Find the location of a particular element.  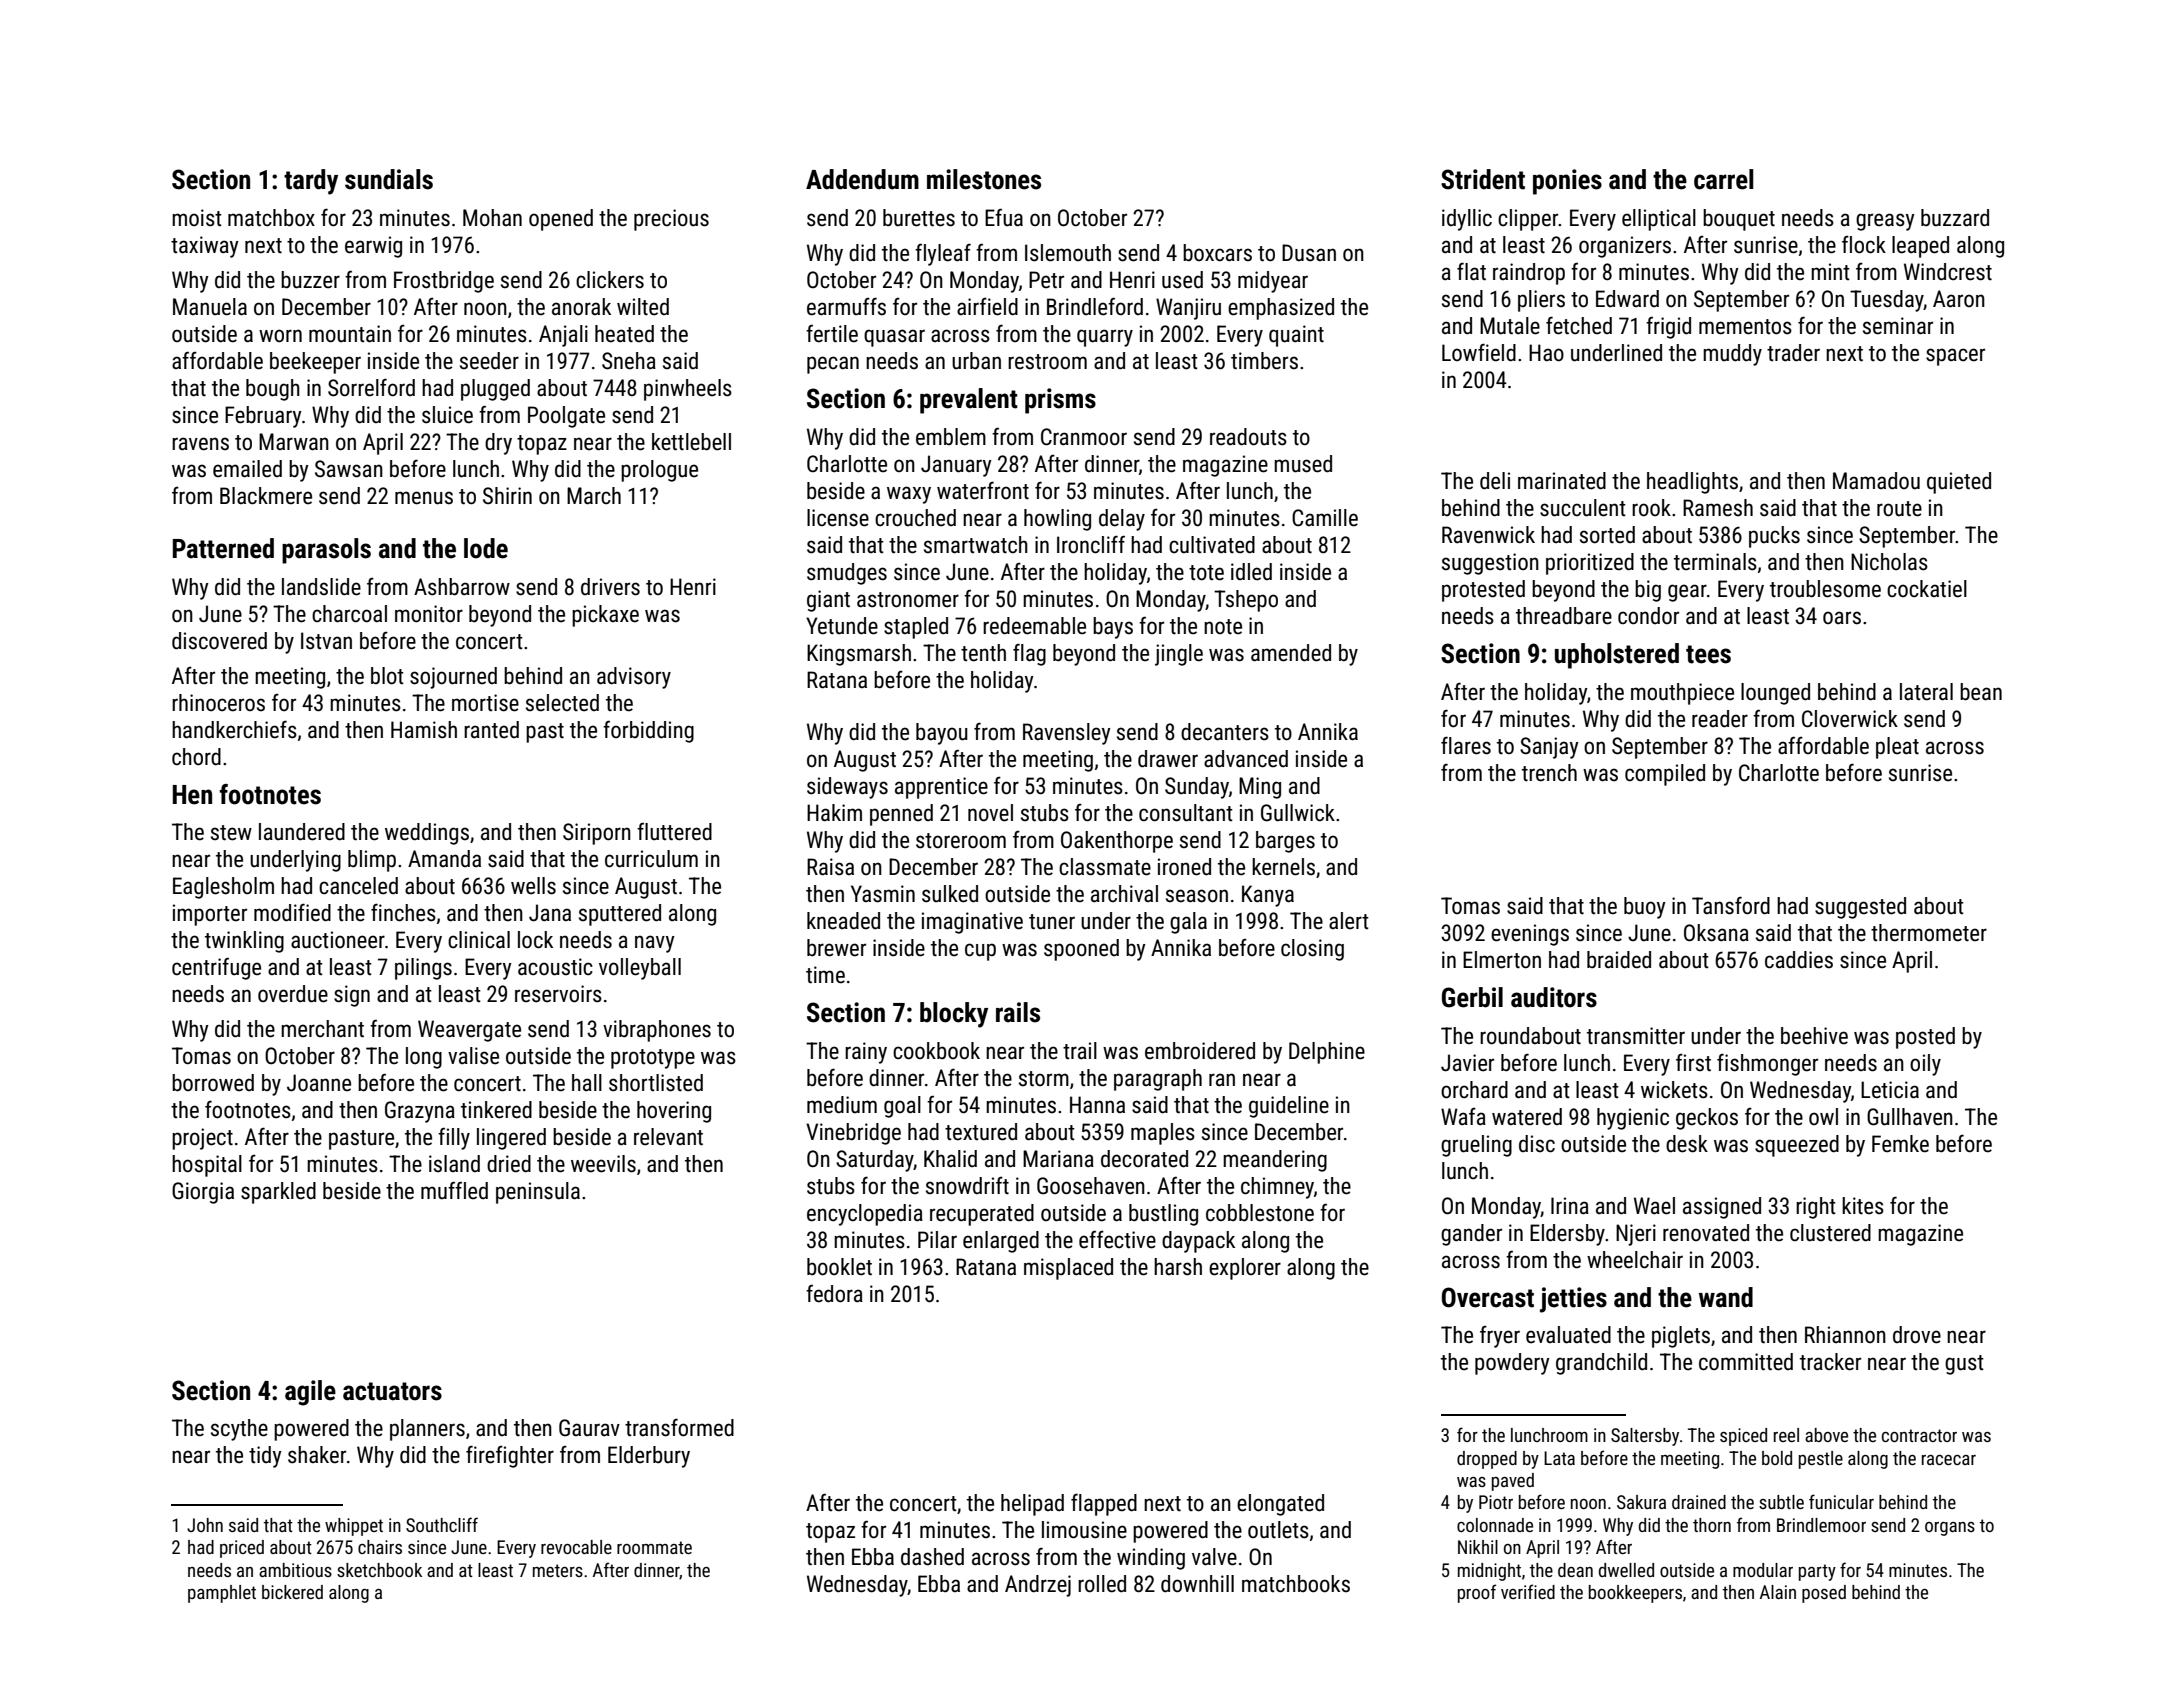

overdue is located at coordinates (293, 994).
